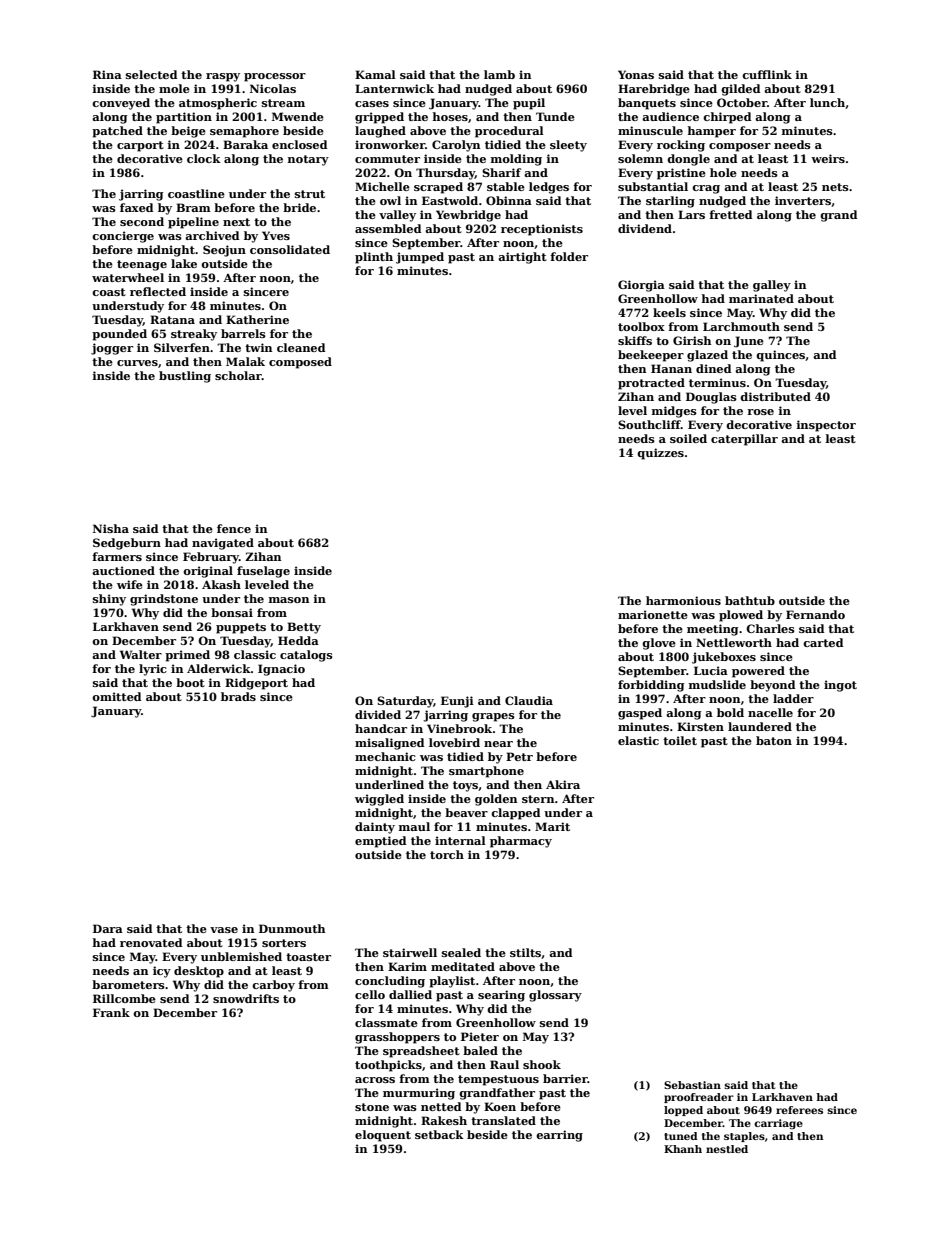 This page has width=952, height=1233. What do you see at coordinates (741, 90) in the page?
I see `gilded` at bounding box center [741, 90].
